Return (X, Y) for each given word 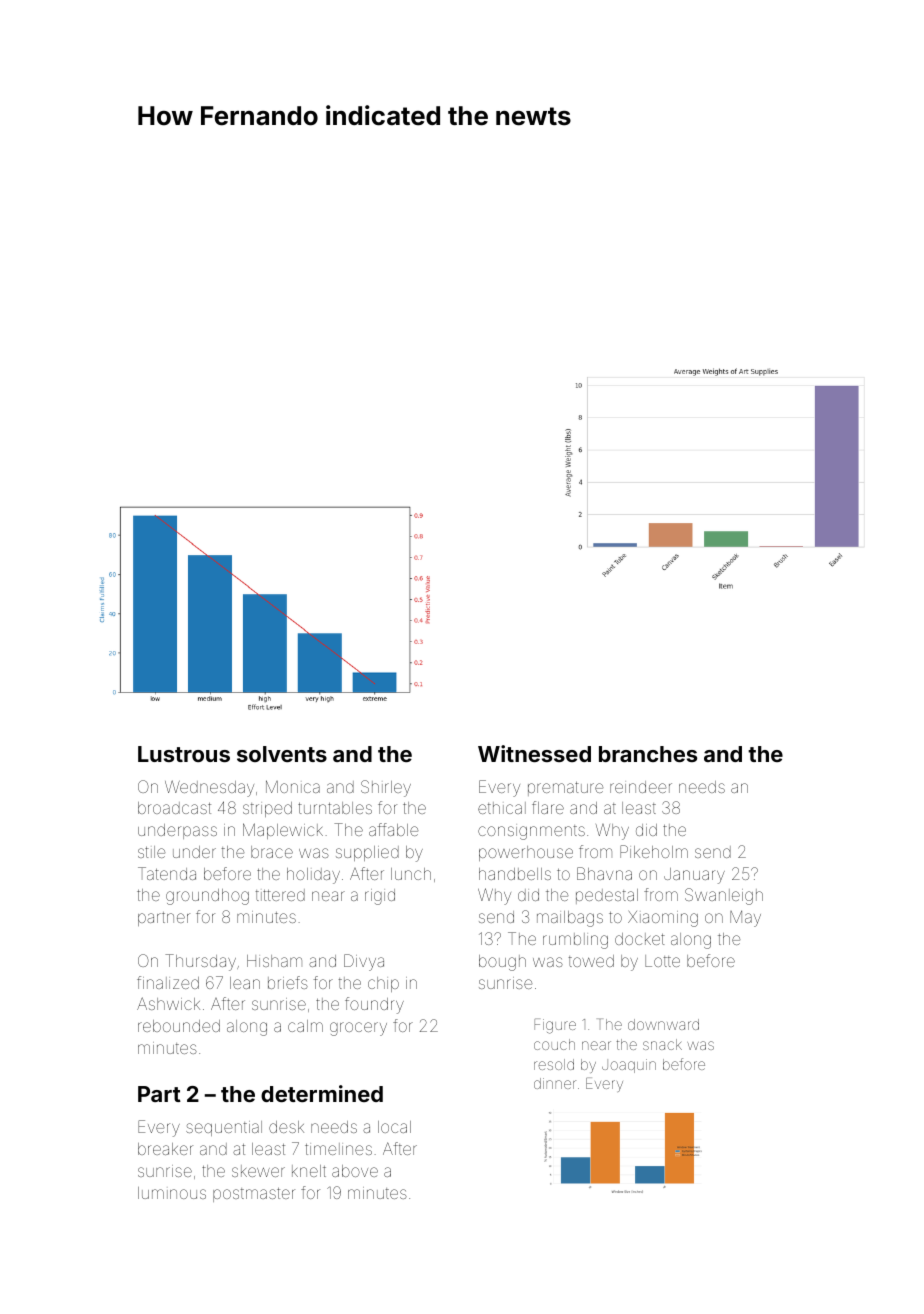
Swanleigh (724, 896)
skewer (258, 1171)
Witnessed (534, 753)
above (355, 1171)
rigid (380, 897)
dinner (555, 1083)
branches (648, 754)
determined (322, 1093)
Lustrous (184, 754)
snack (662, 1044)
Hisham (274, 961)
